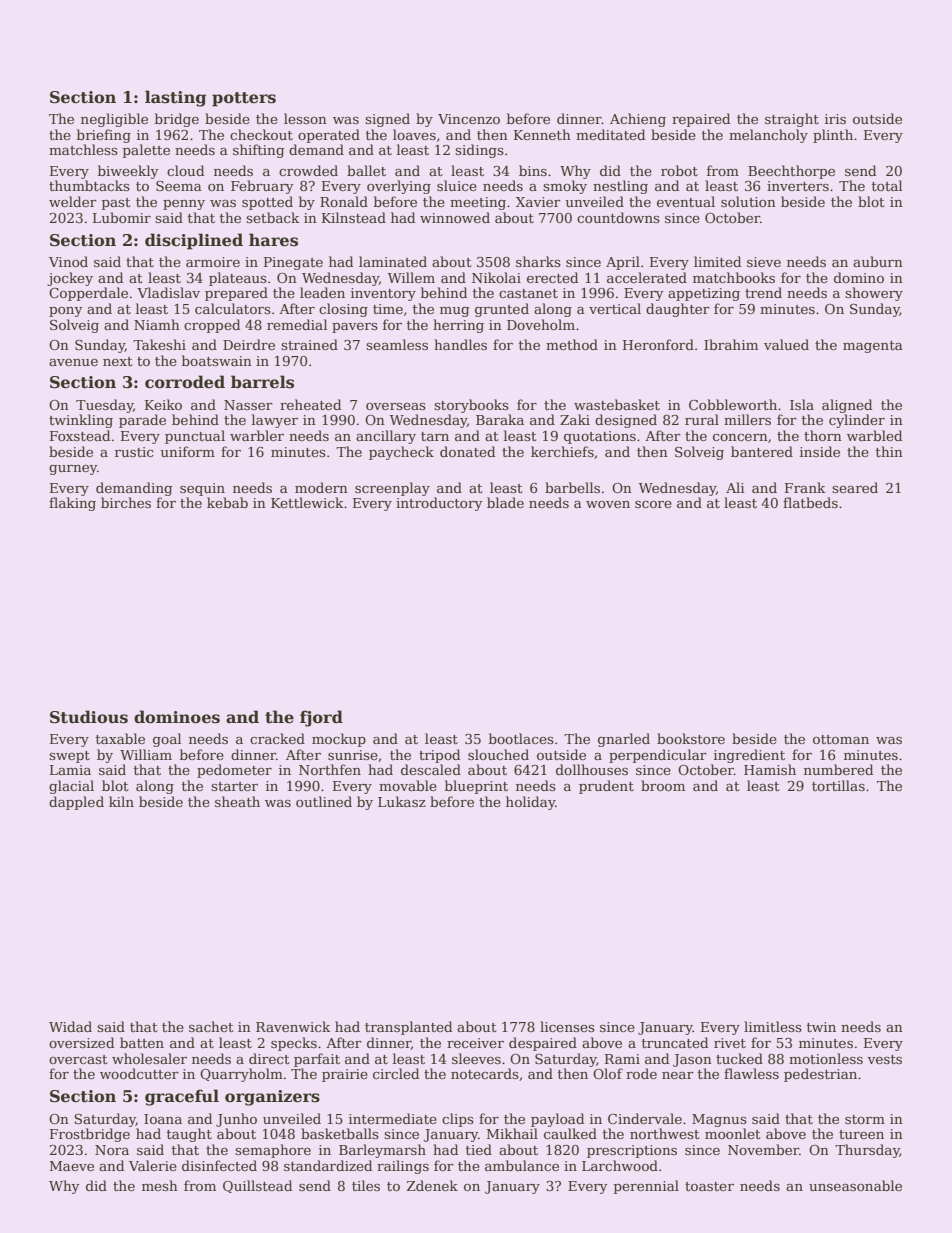  What do you see at coordinates (70, 770) in the image?
I see `Lamia` at bounding box center [70, 770].
